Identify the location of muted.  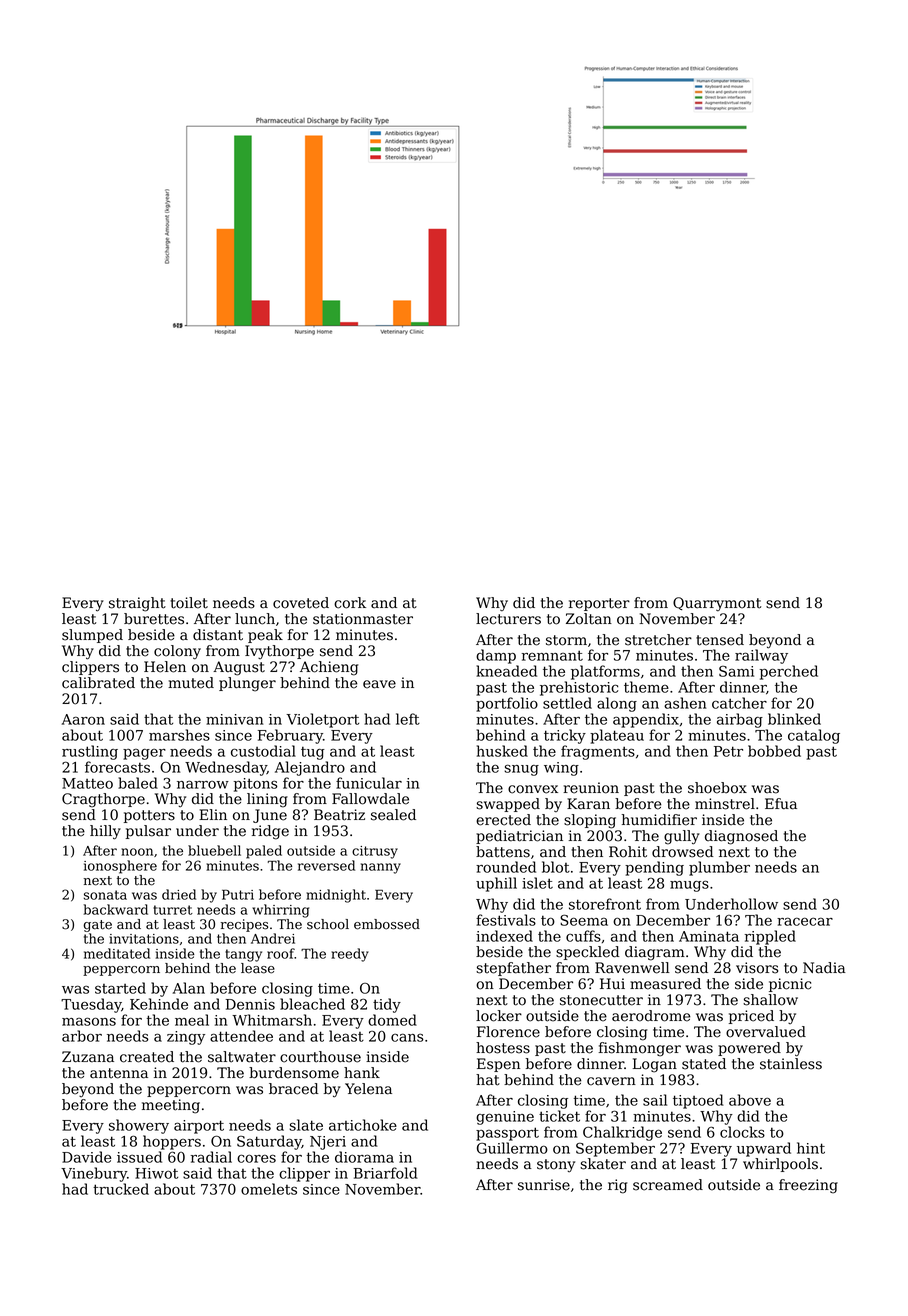
(191, 683).
